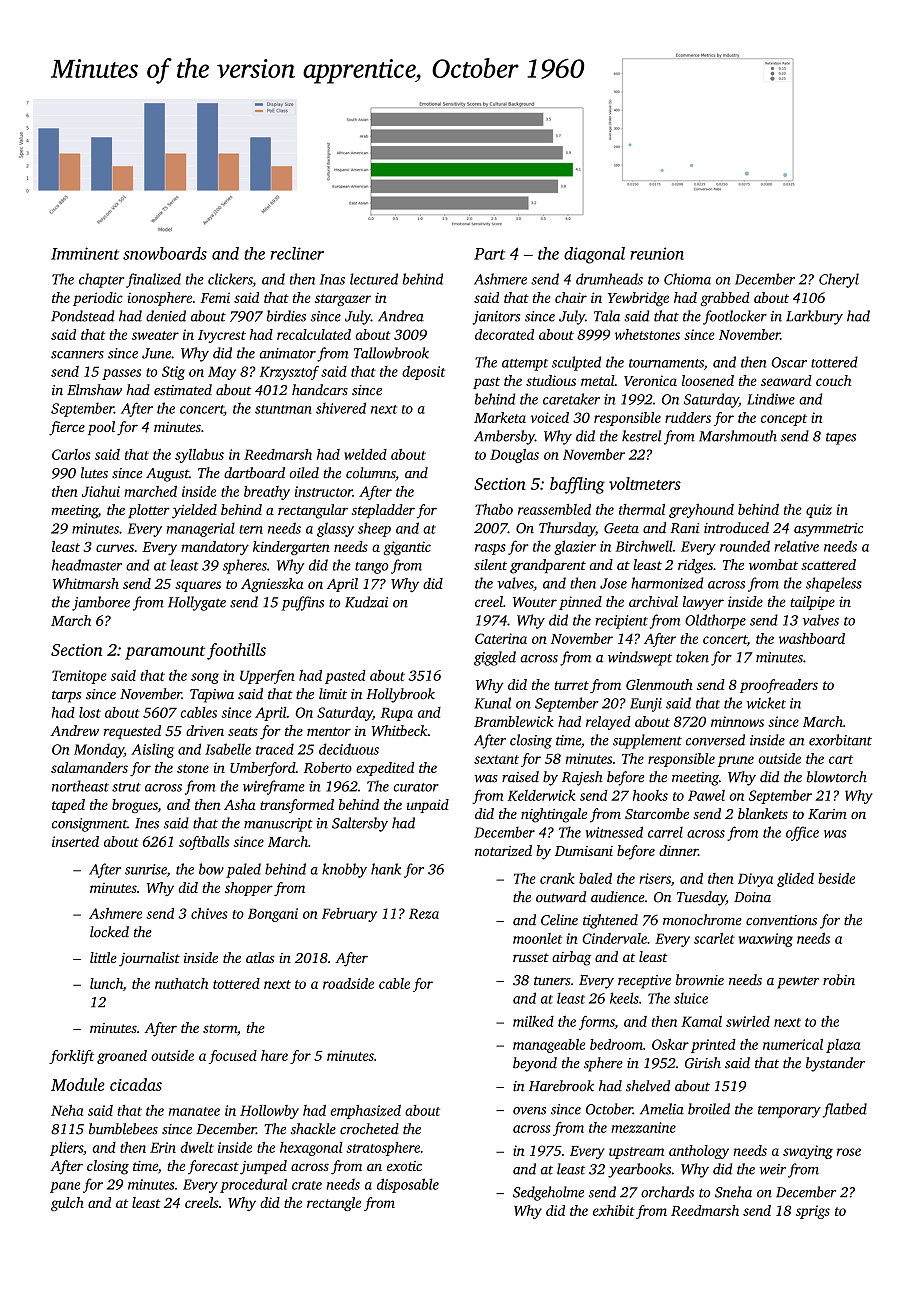 This screenshot has height=1308, width=924. I want to click on Roberto, so click(328, 767).
